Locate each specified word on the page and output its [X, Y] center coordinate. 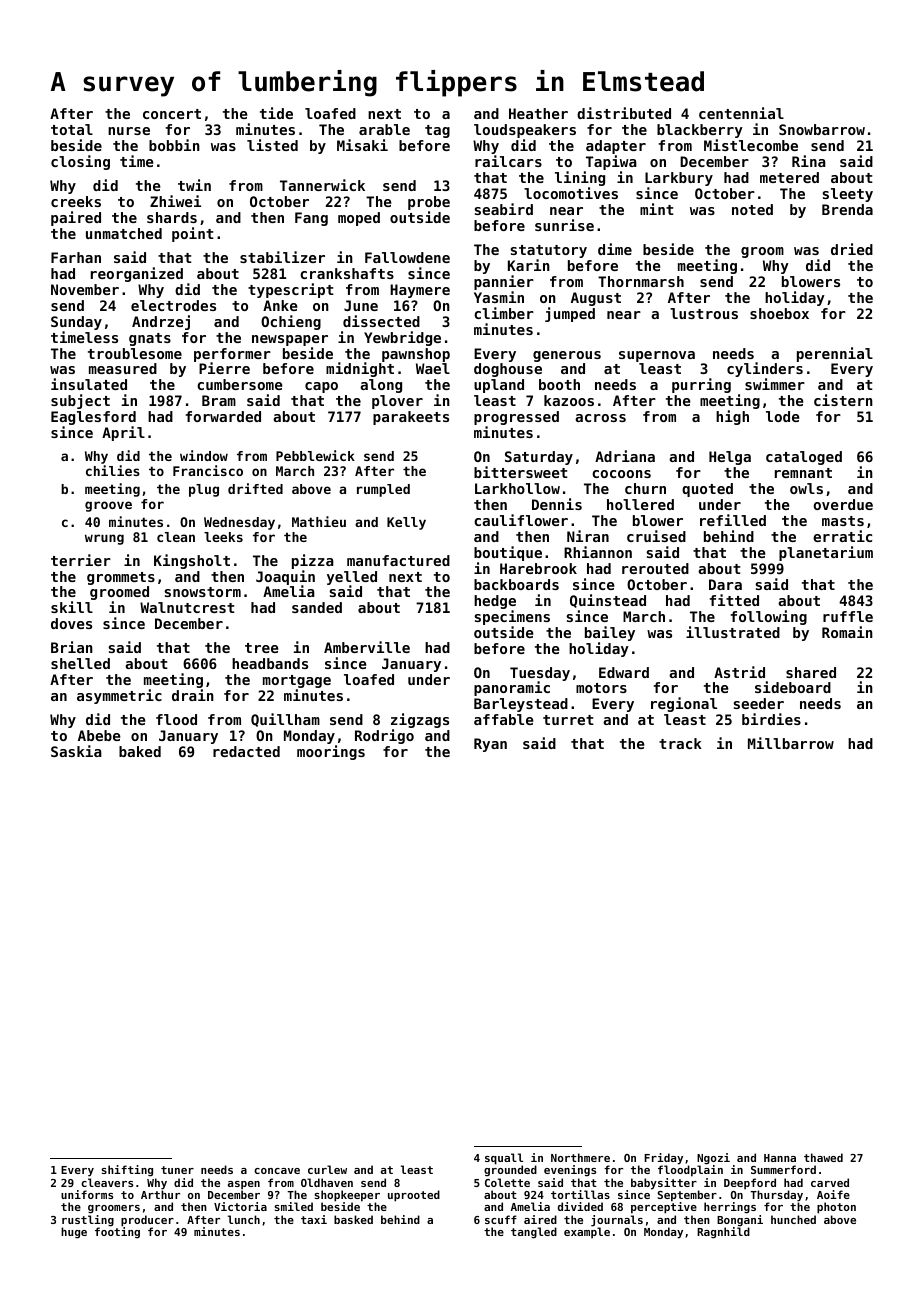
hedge [495, 602]
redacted [246, 751]
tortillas [580, 1194]
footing [117, 1232]
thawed [823, 1157]
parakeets [411, 418]
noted [752, 209]
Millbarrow [791, 743]
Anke [280, 305]
